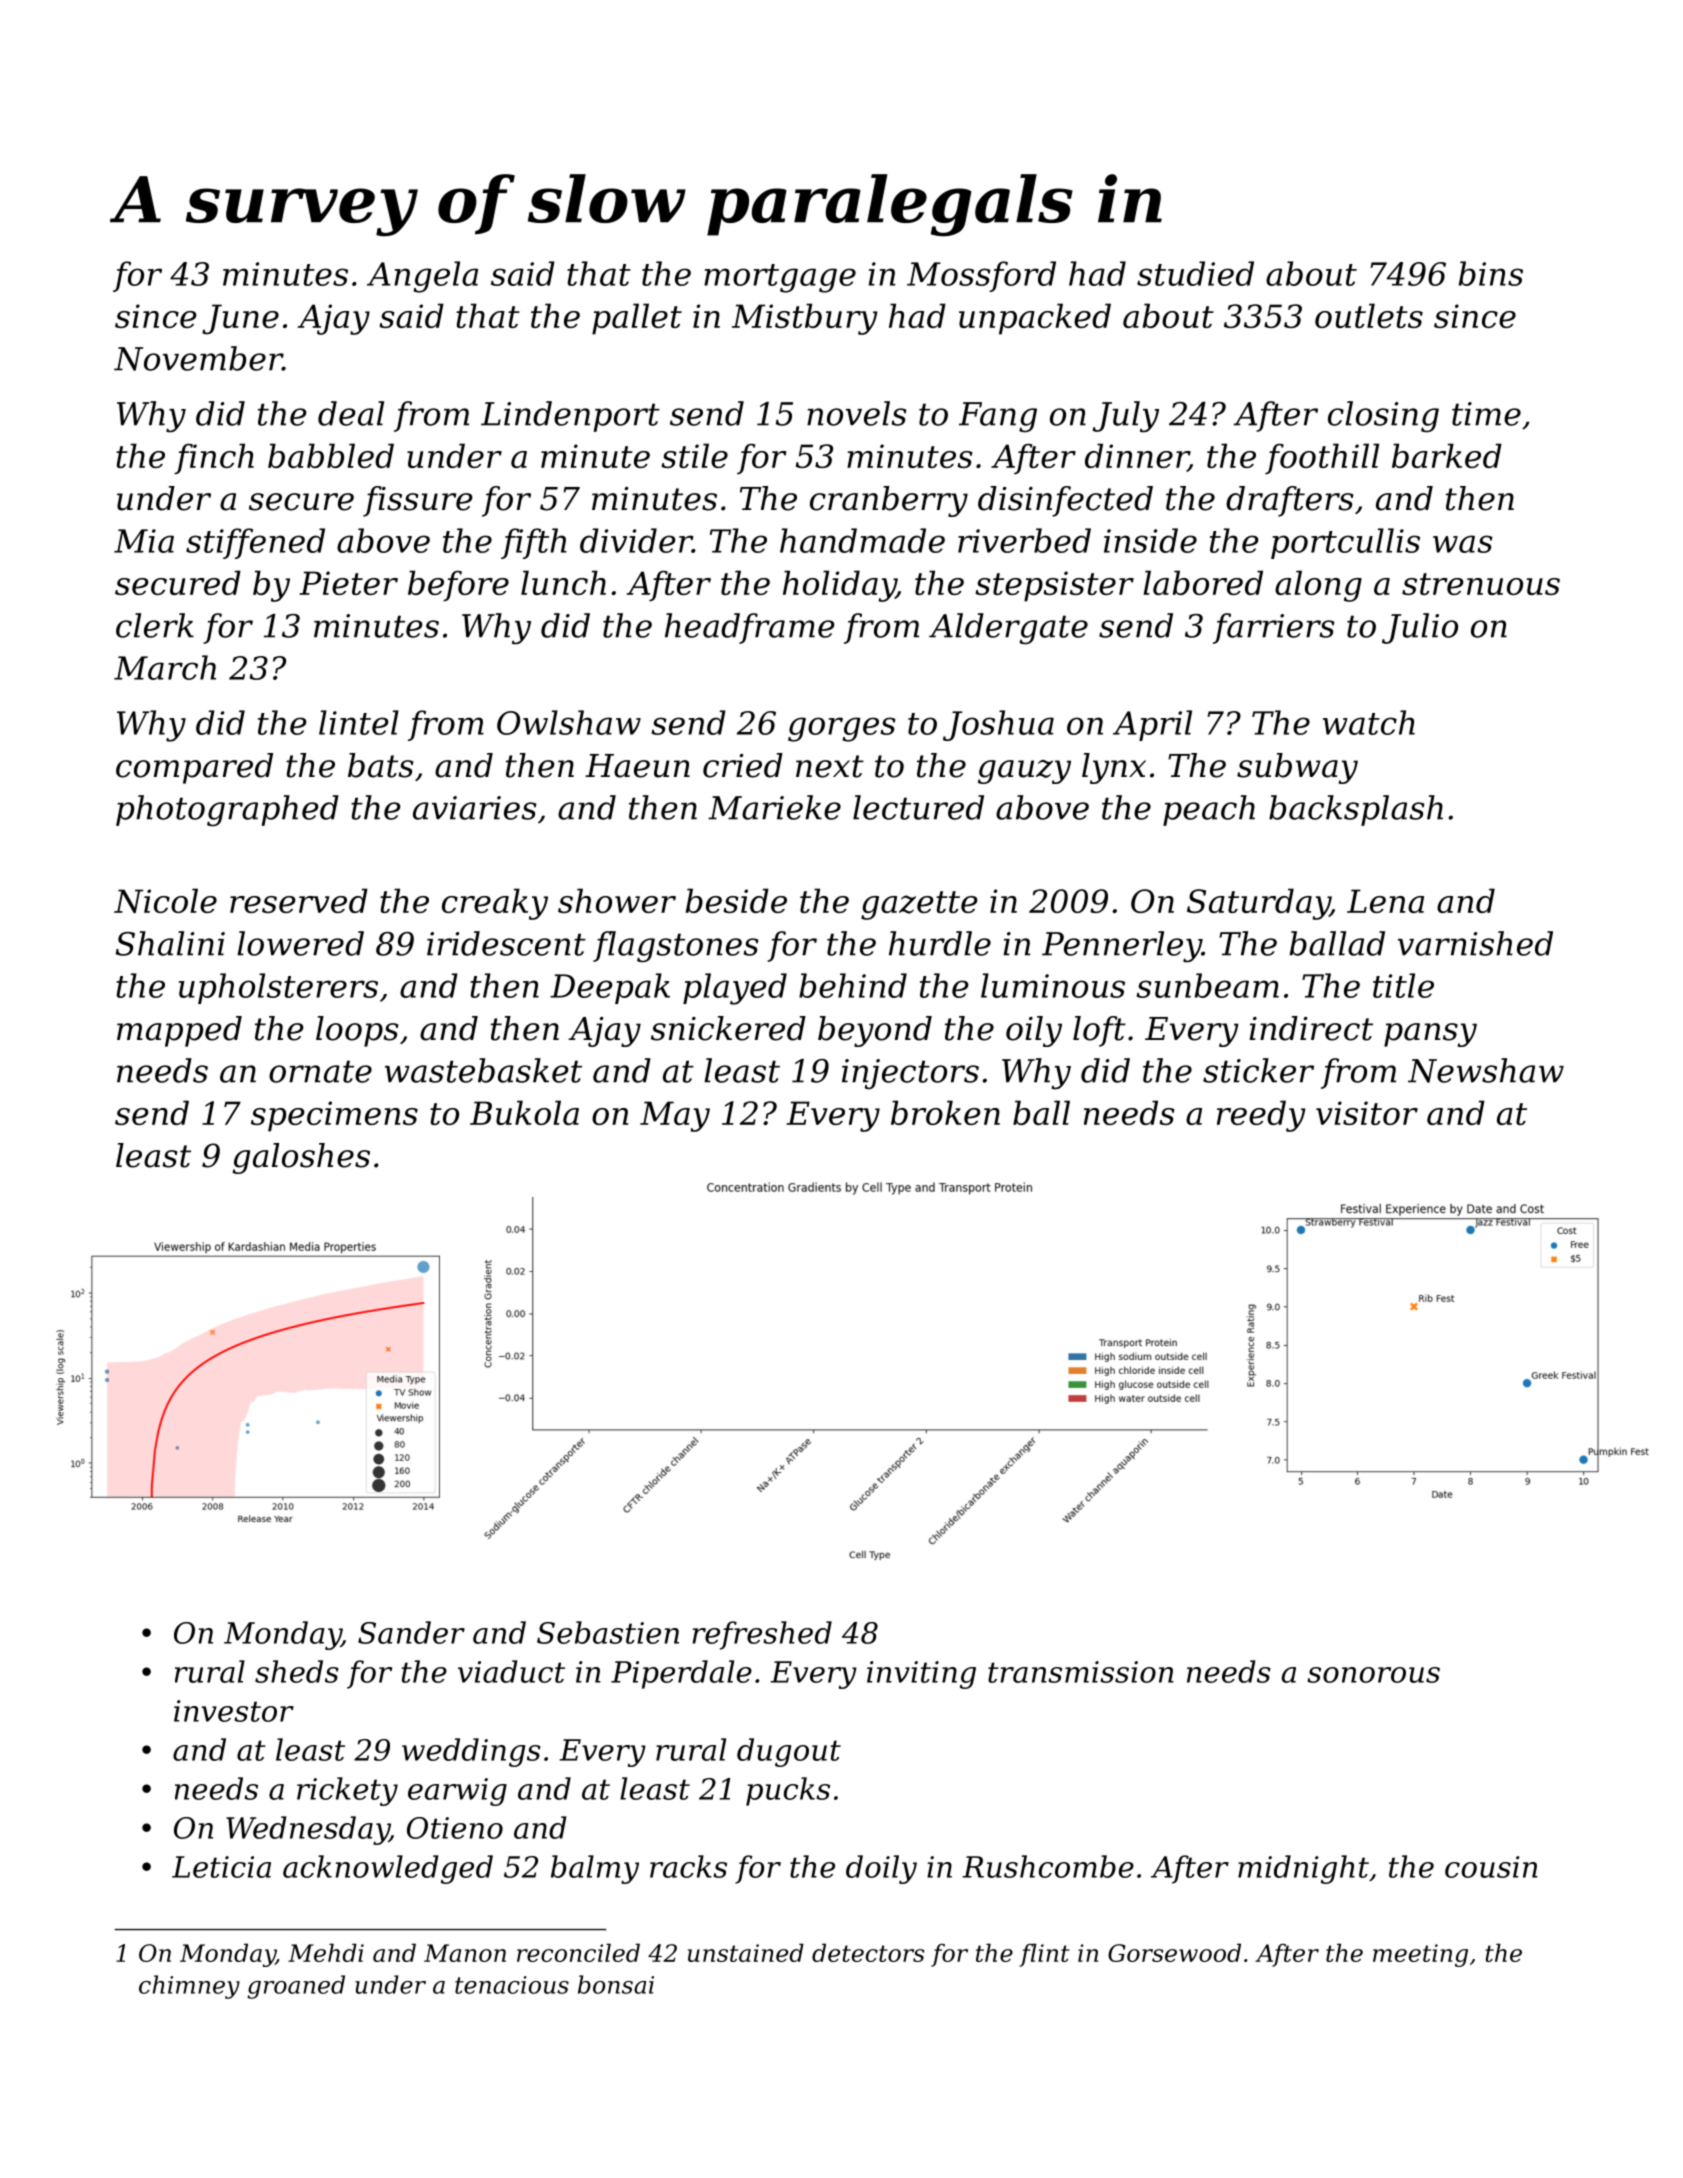 This screenshot has height=2178, width=1683. What do you see at coordinates (1373, 1675) in the screenshot?
I see `sonorous` at bounding box center [1373, 1675].
